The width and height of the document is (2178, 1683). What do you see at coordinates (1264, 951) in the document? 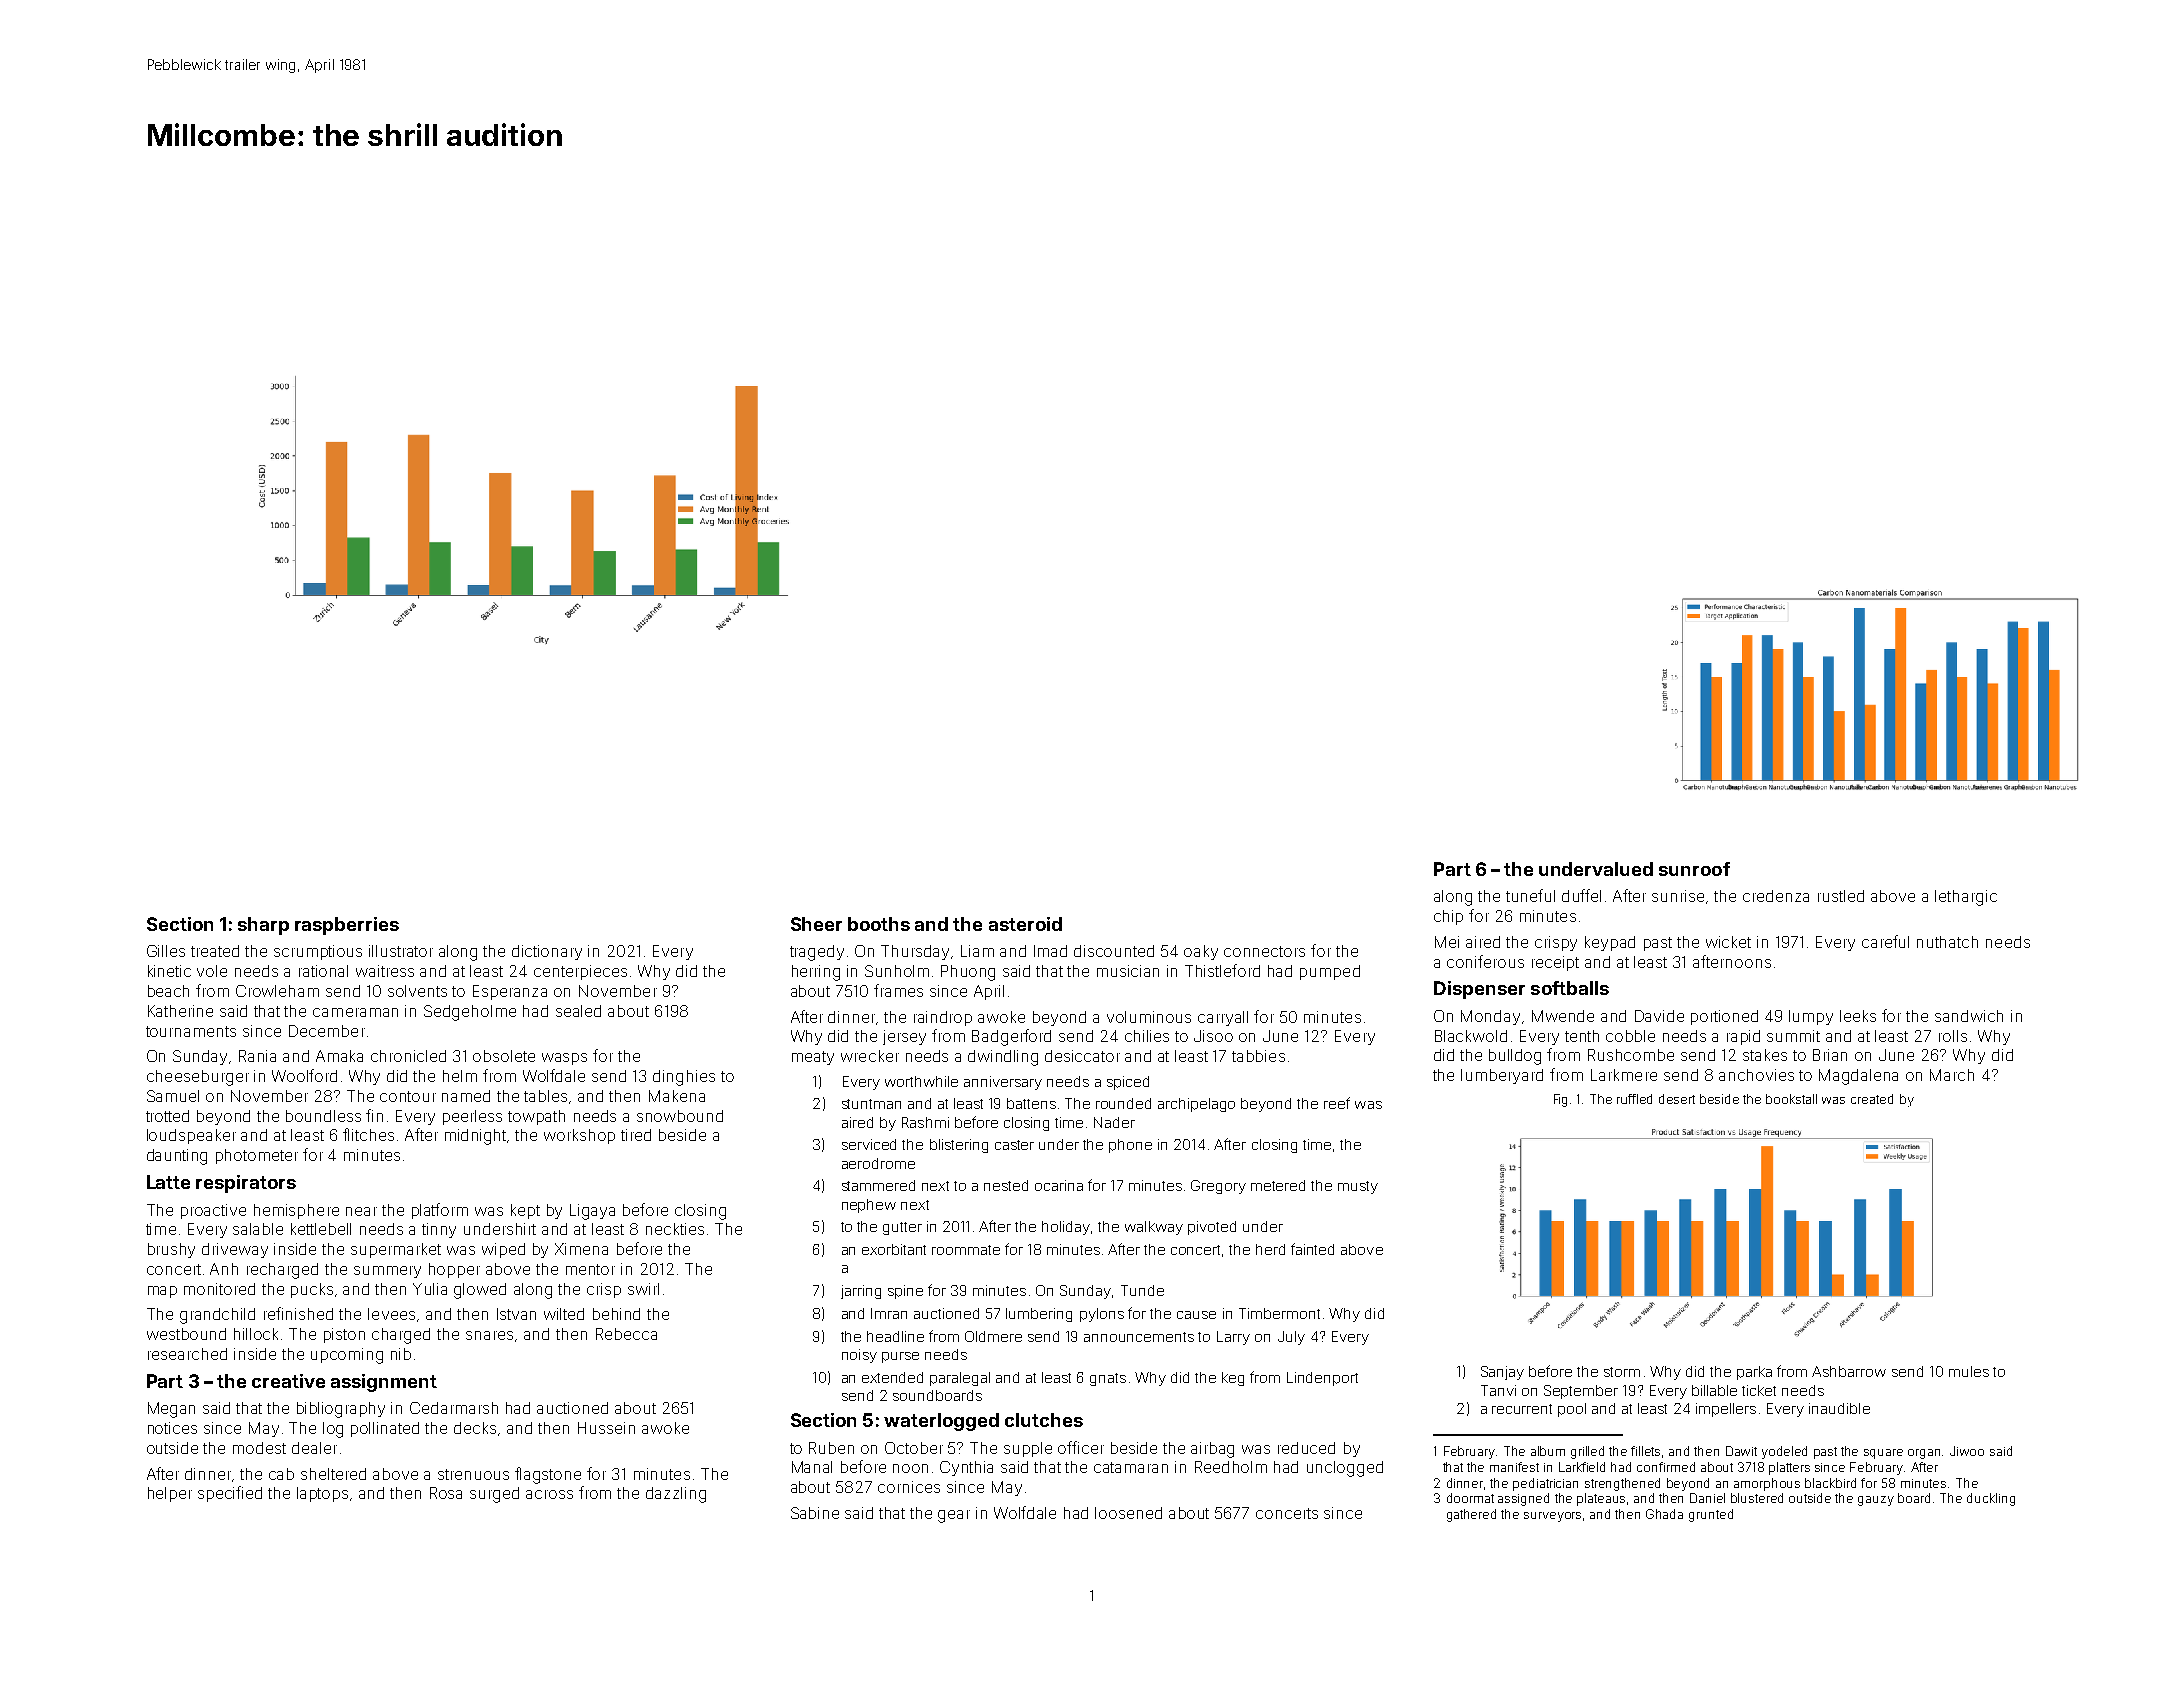
I see `connectors` at bounding box center [1264, 951].
